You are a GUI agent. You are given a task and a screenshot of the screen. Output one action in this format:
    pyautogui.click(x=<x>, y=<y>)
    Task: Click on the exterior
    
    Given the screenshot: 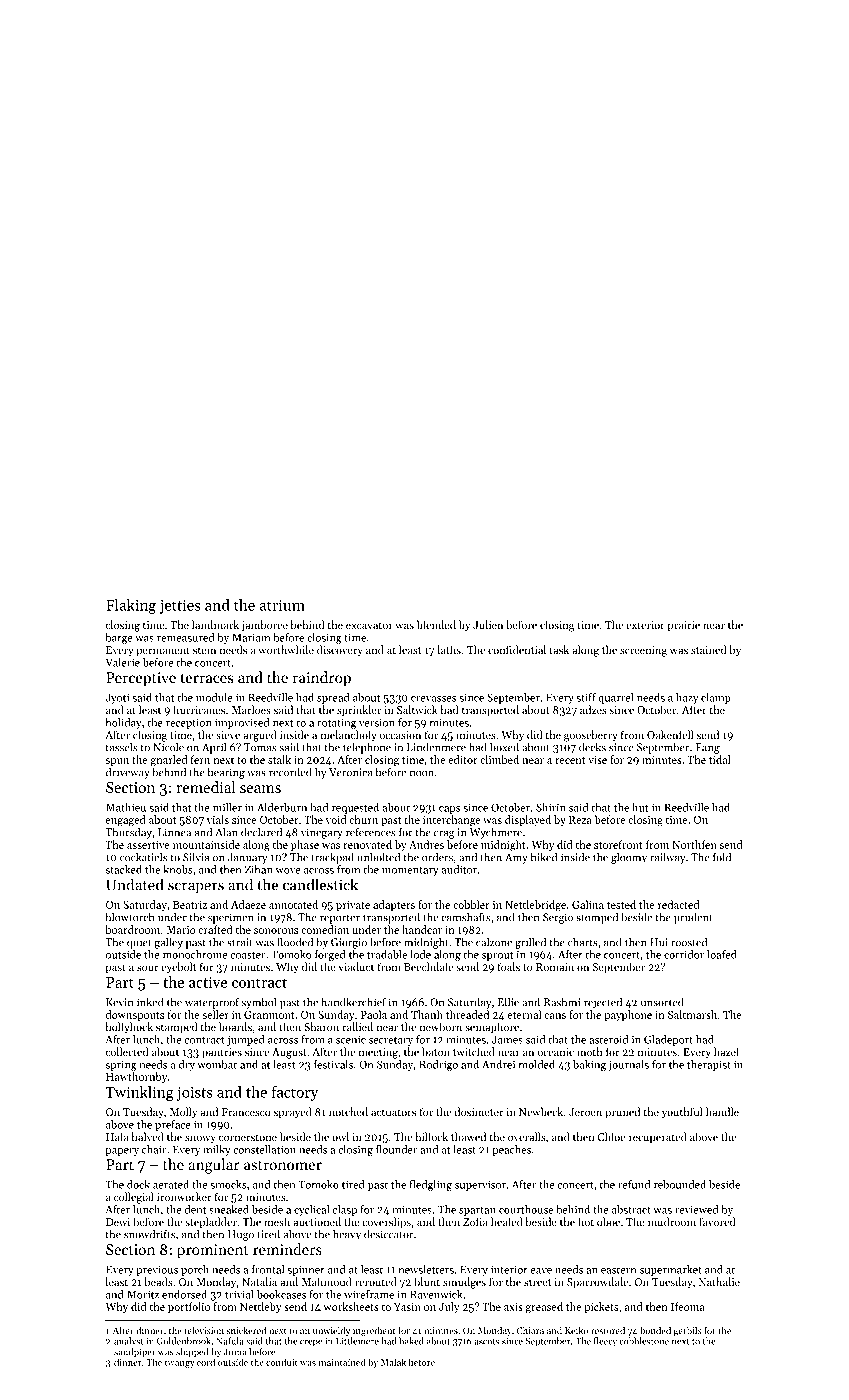 What is the action you would take?
    pyautogui.click(x=645, y=625)
